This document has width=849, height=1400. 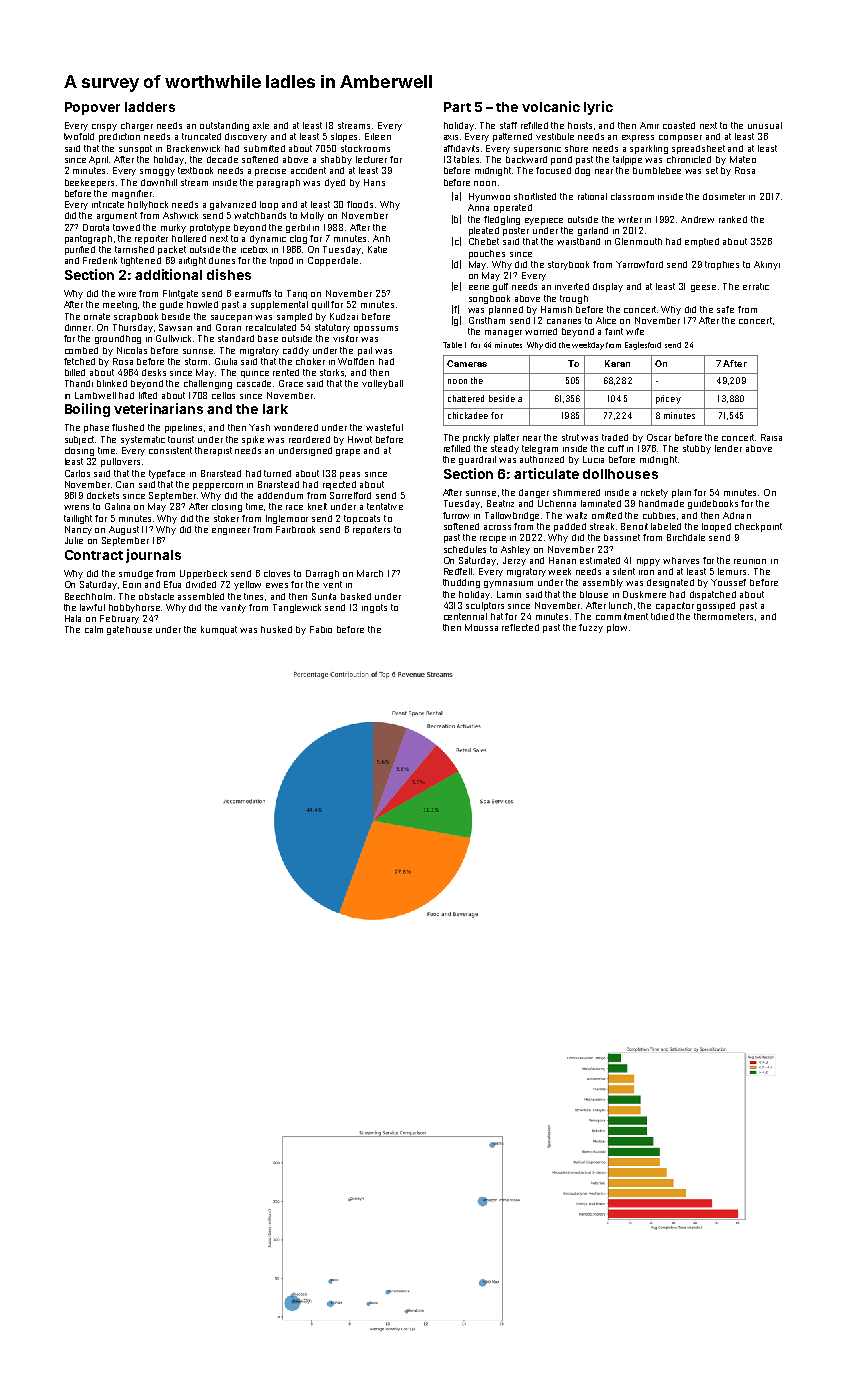 What do you see at coordinates (376, 329) in the document?
I see `opossums` at bounding box center [376, 329].
